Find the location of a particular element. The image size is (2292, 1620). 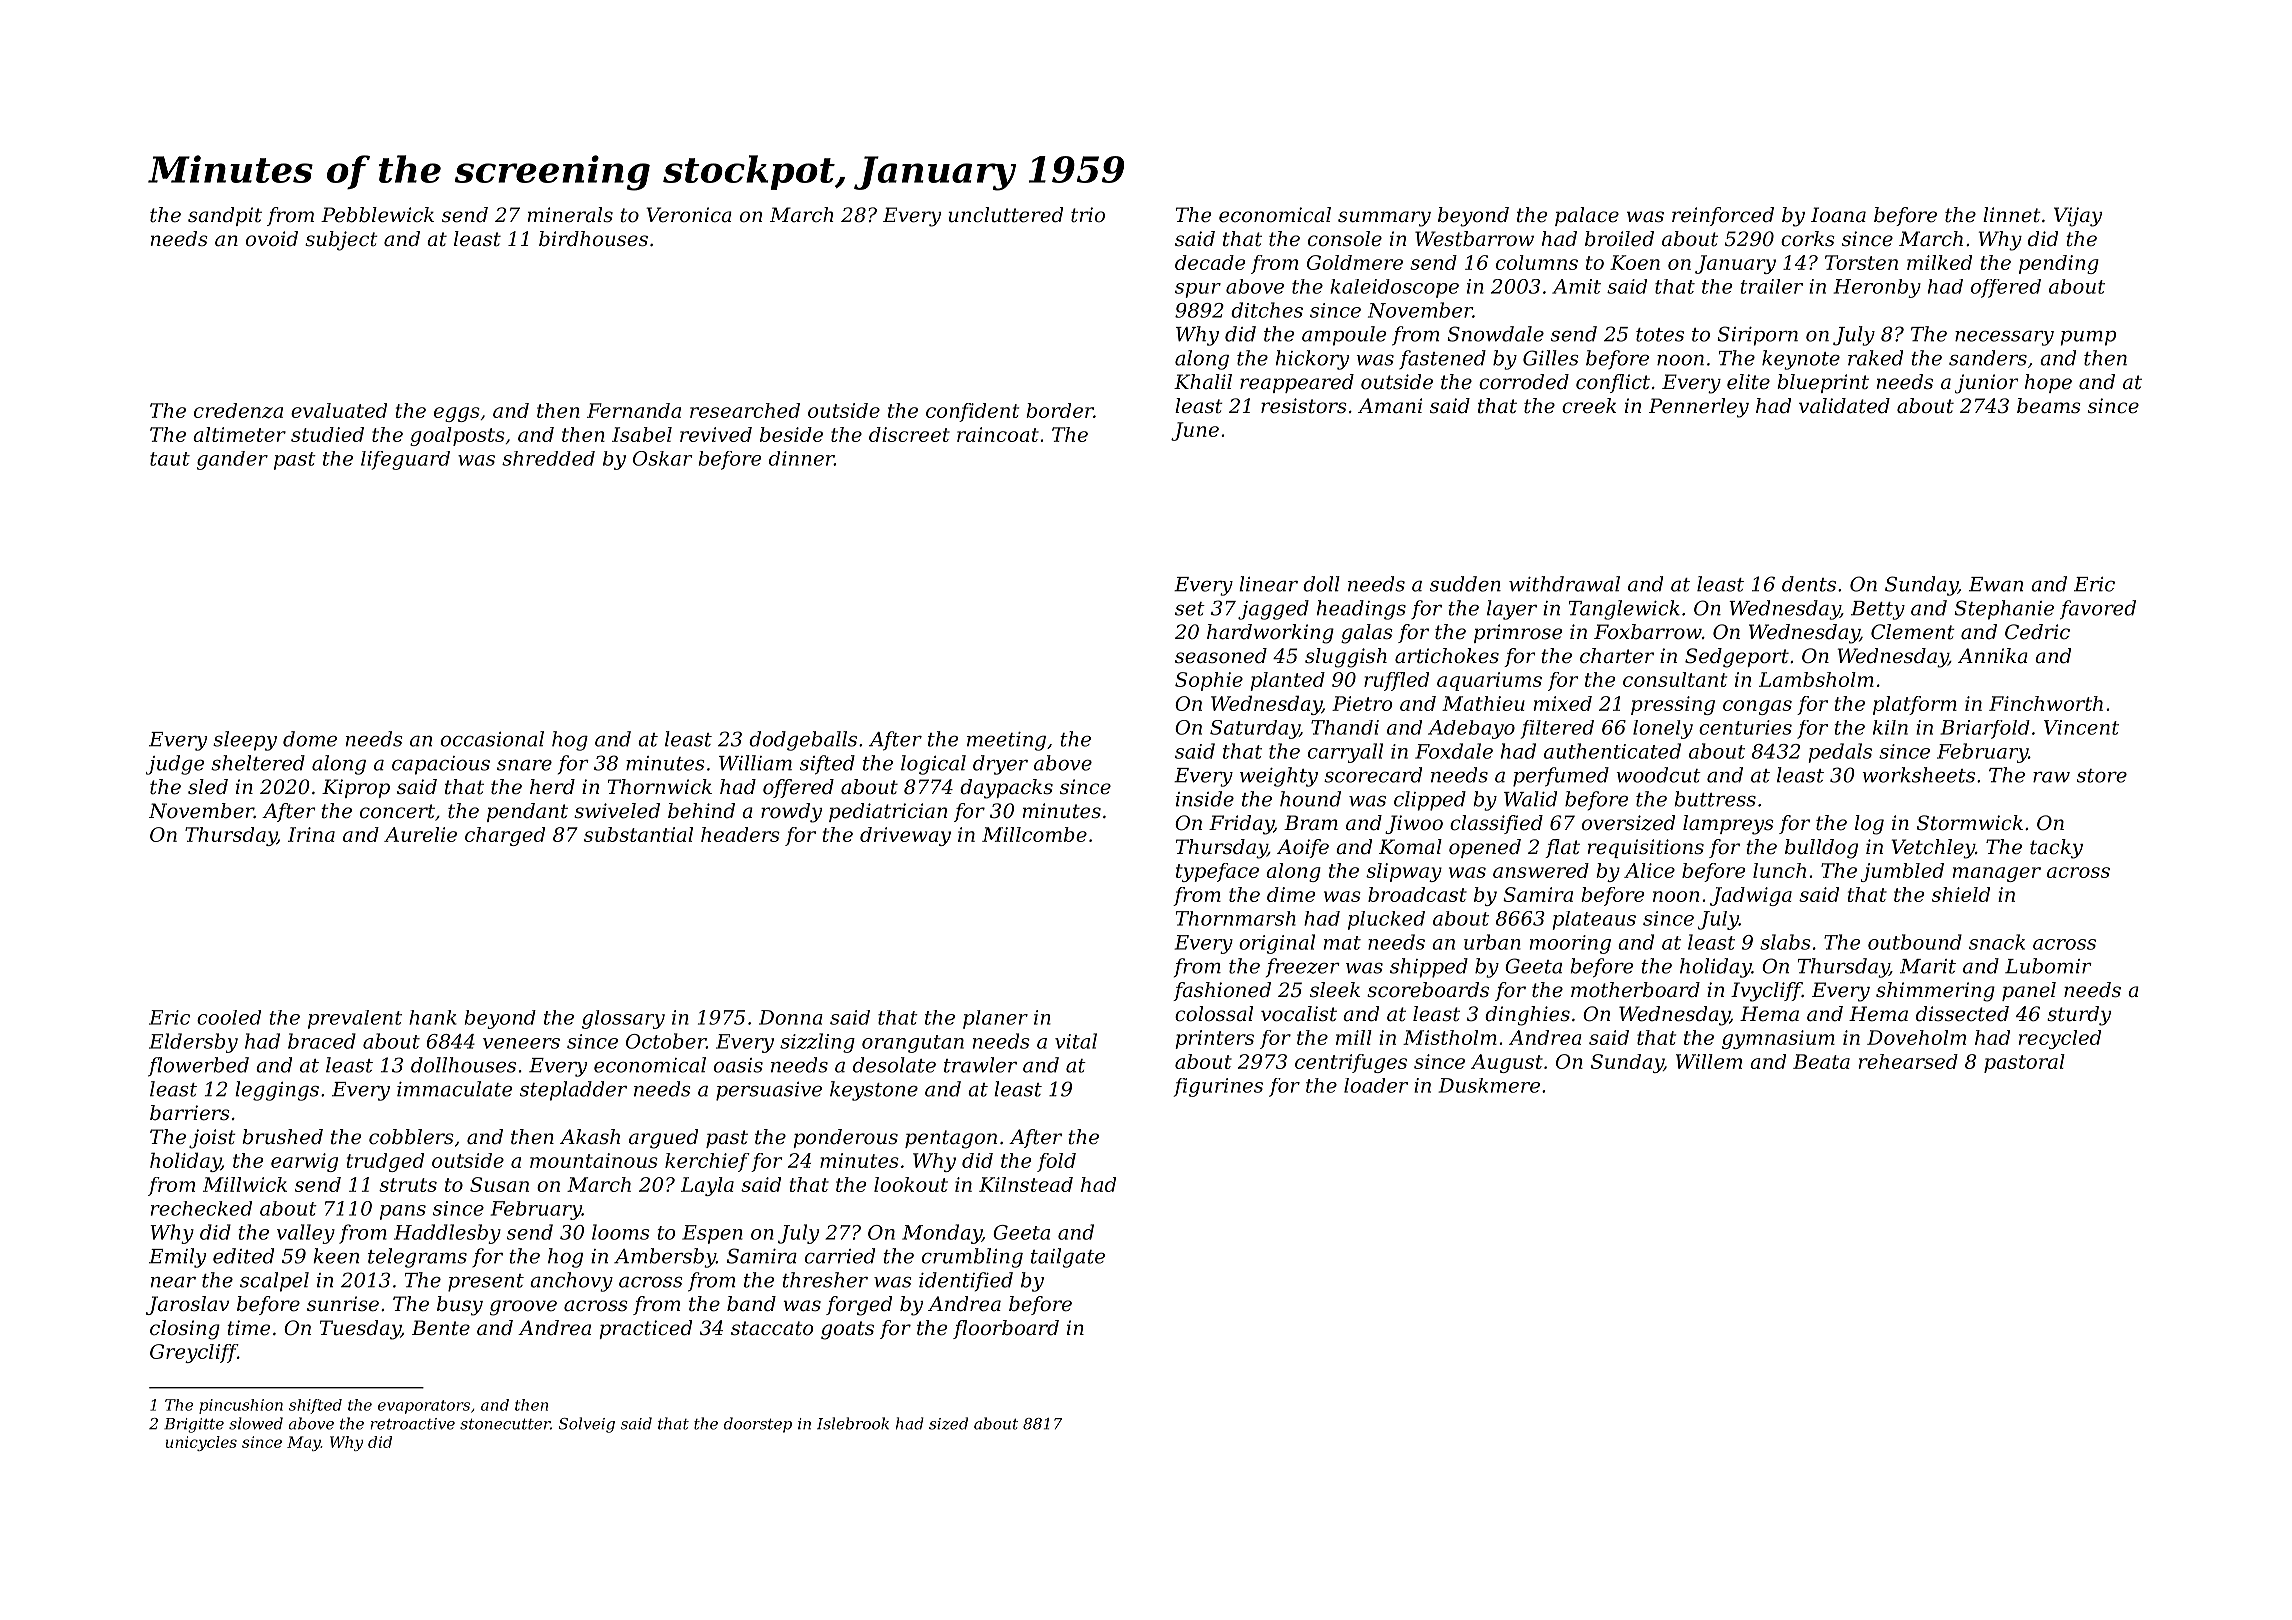

June is located at coordinates (1195, 431).
